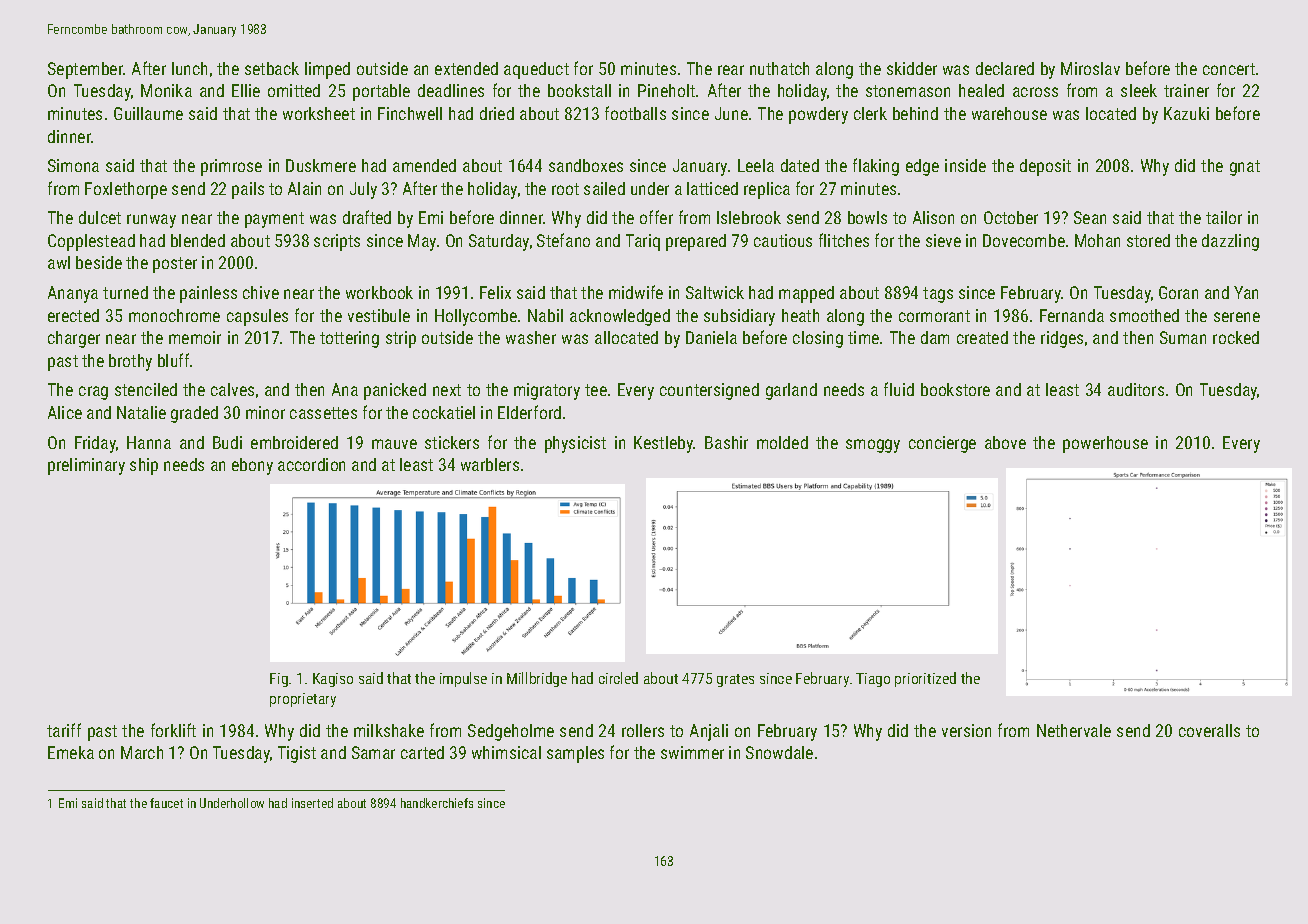 The height and width of the document is (924, 1308). What do you see at coordinates (144, 466) in the document?
I see `ship` at bounding box center [144, 466].
